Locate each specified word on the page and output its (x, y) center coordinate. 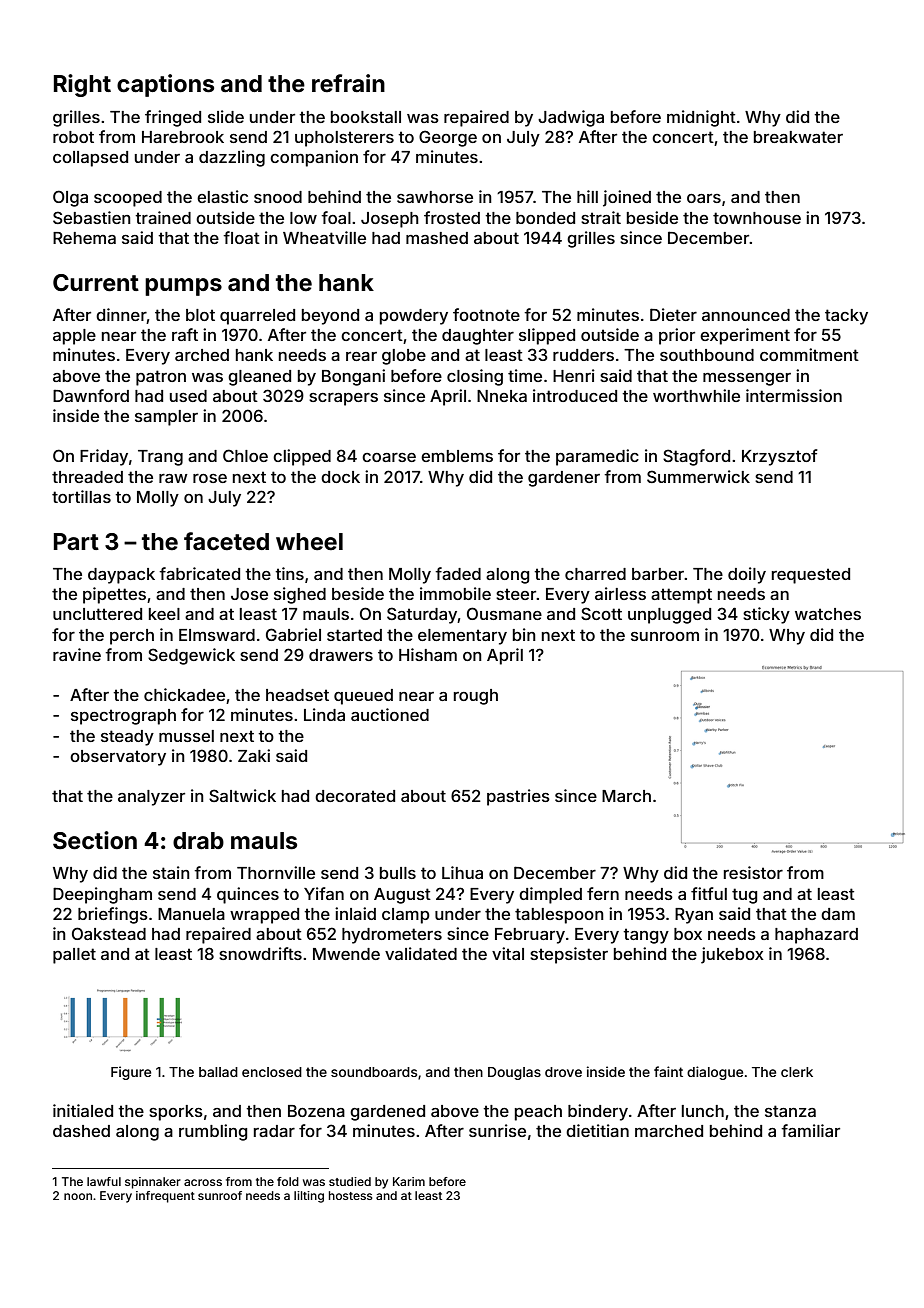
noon (78, 1196)
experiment (745, 336)
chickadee (184, 694)
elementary (462, 637)
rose (210, 478)
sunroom (665, 636)
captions (165, 85)
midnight (701, 118)
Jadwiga (571, 118)
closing (475, 377)
